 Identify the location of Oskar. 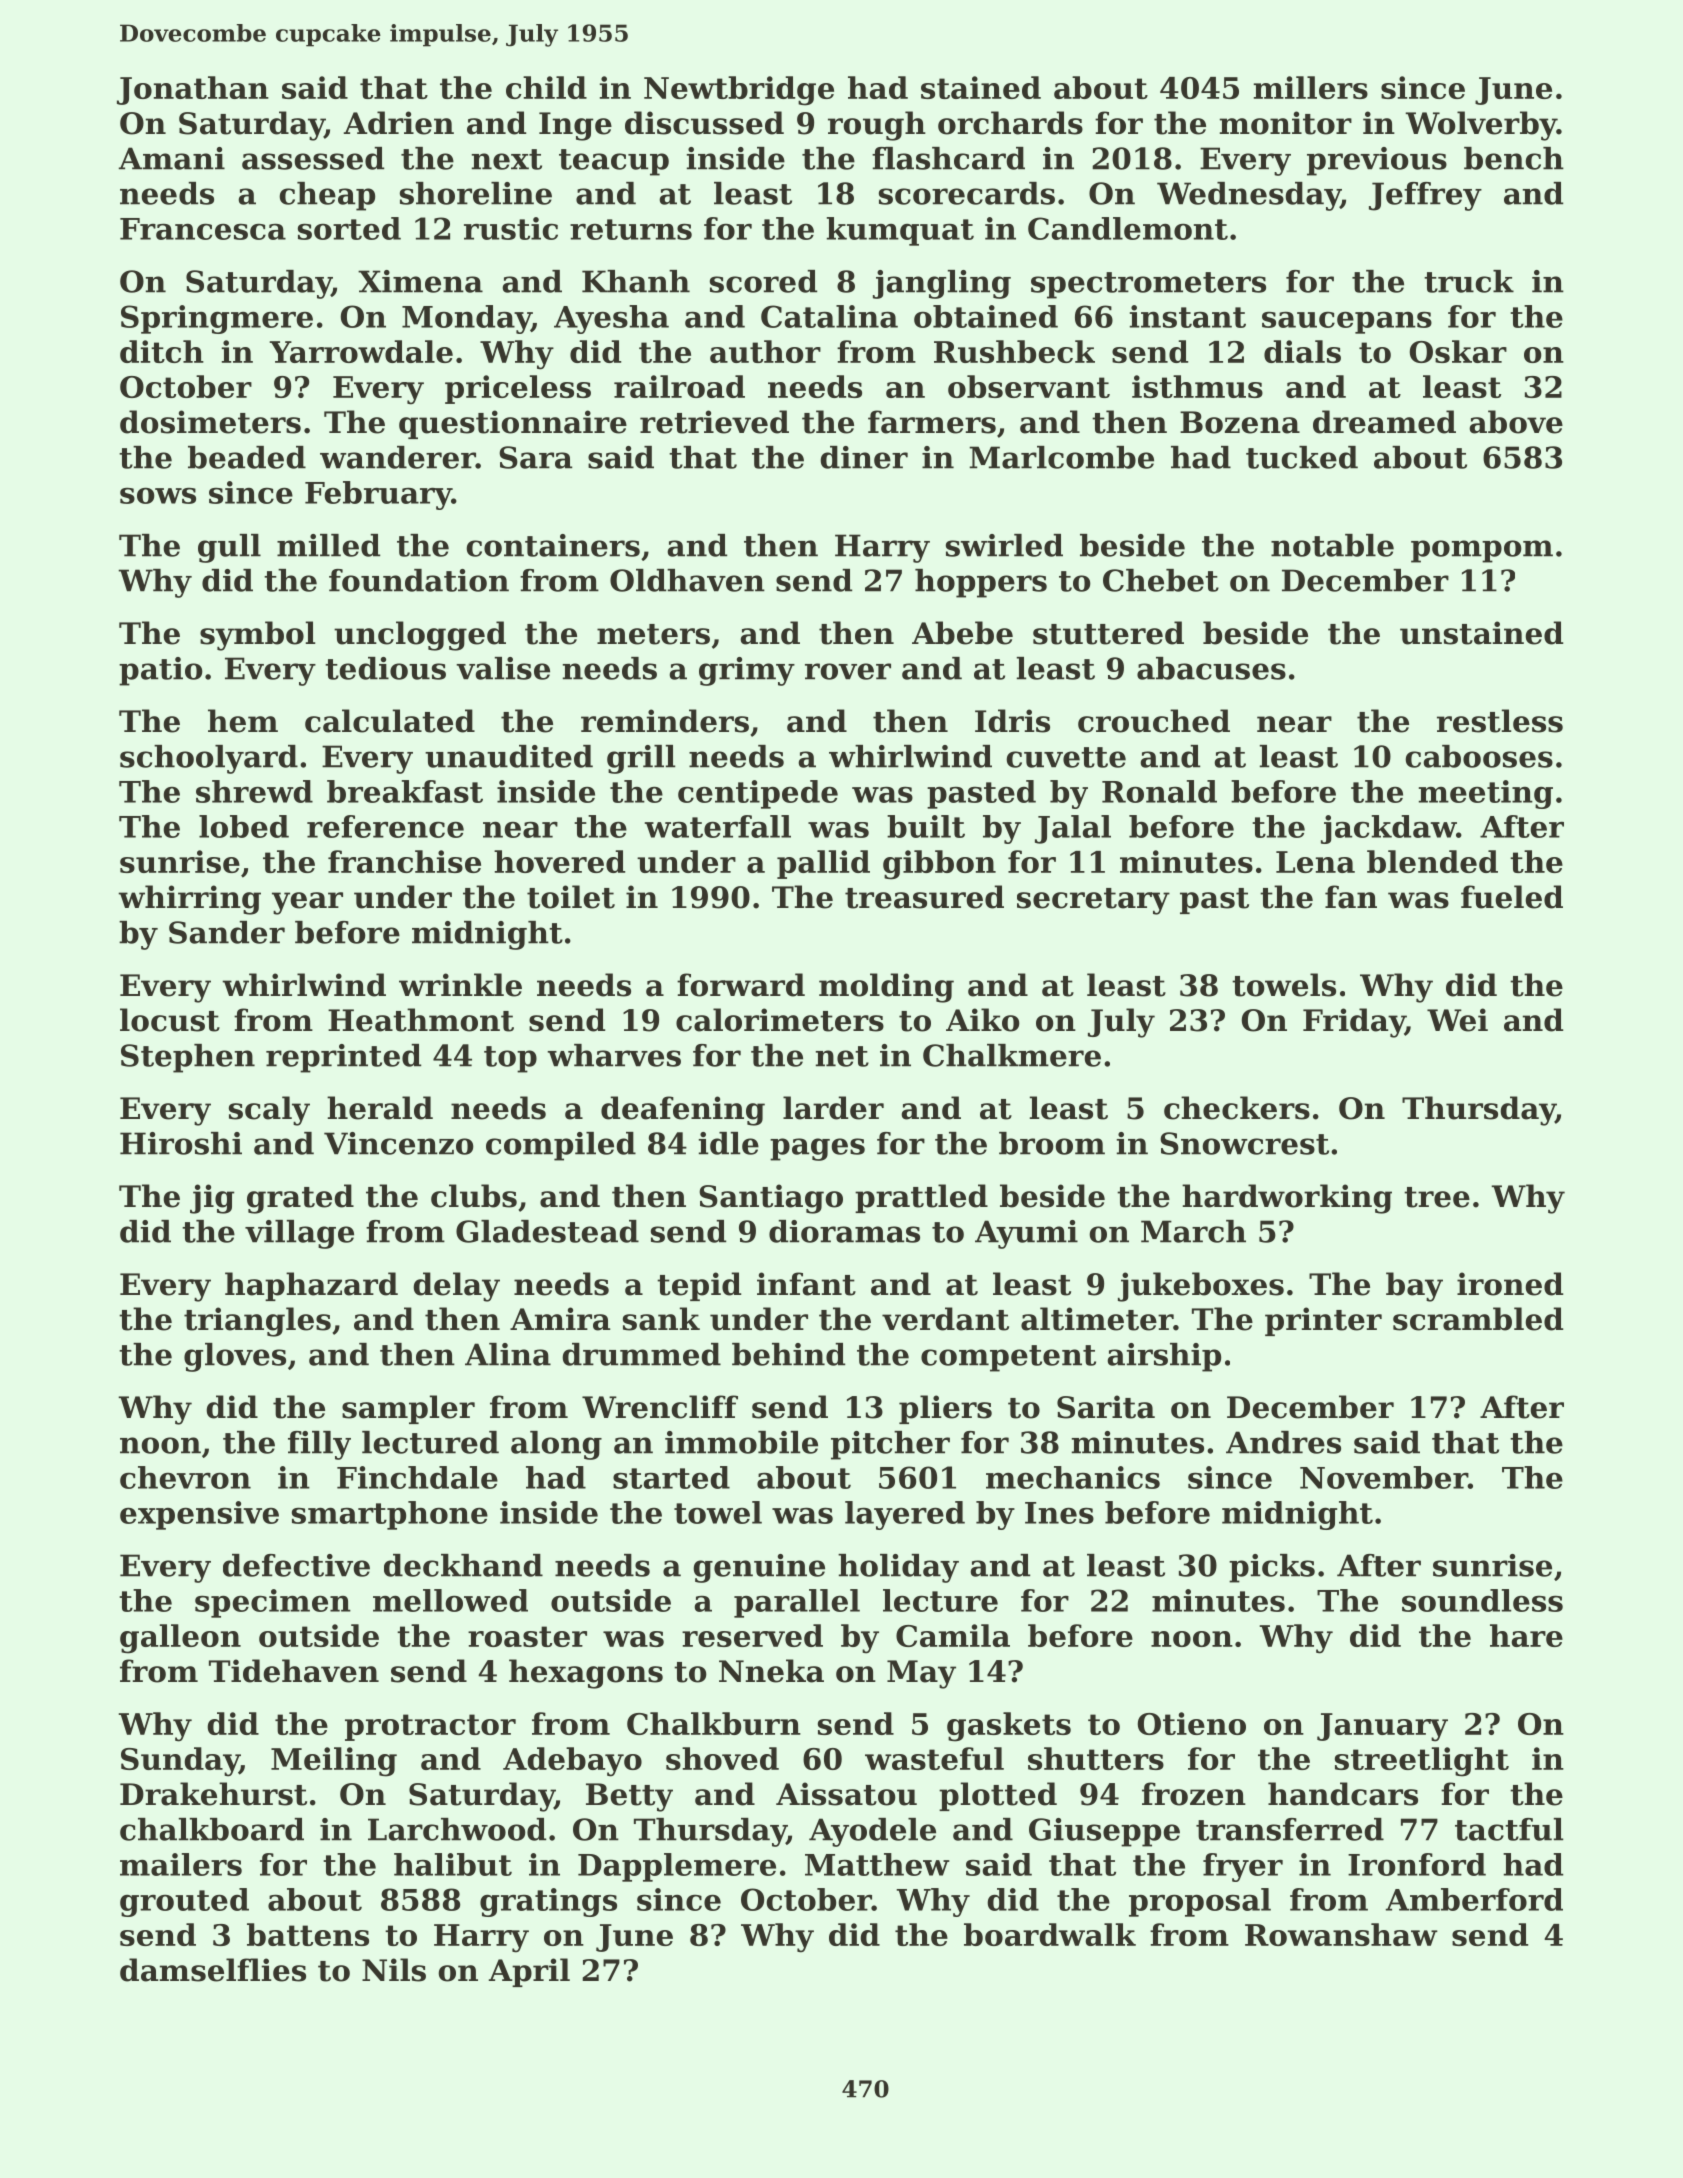
(1458, 351).
